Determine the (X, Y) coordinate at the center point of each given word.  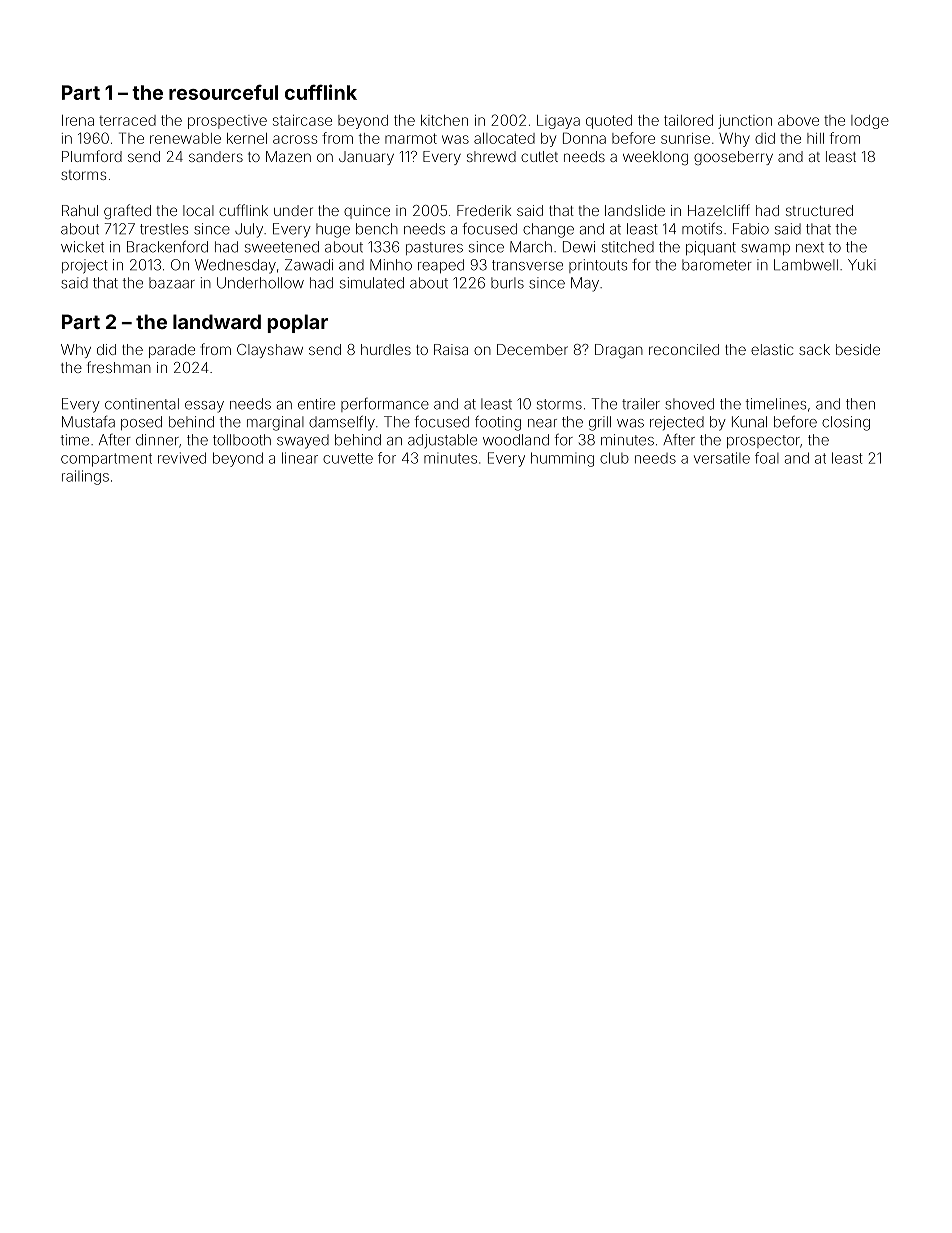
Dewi (579, 247)
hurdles (386, 349)
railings (85, 477)
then (860, 404)
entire (316, 404)
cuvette (348, 458)
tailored (688, 120)
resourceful (223, 92)
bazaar (172, 283)
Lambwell (806, 265)
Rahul (80, 210)
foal (767, 458)
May (585, 284)
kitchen (444, 120)
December (532, 349)
